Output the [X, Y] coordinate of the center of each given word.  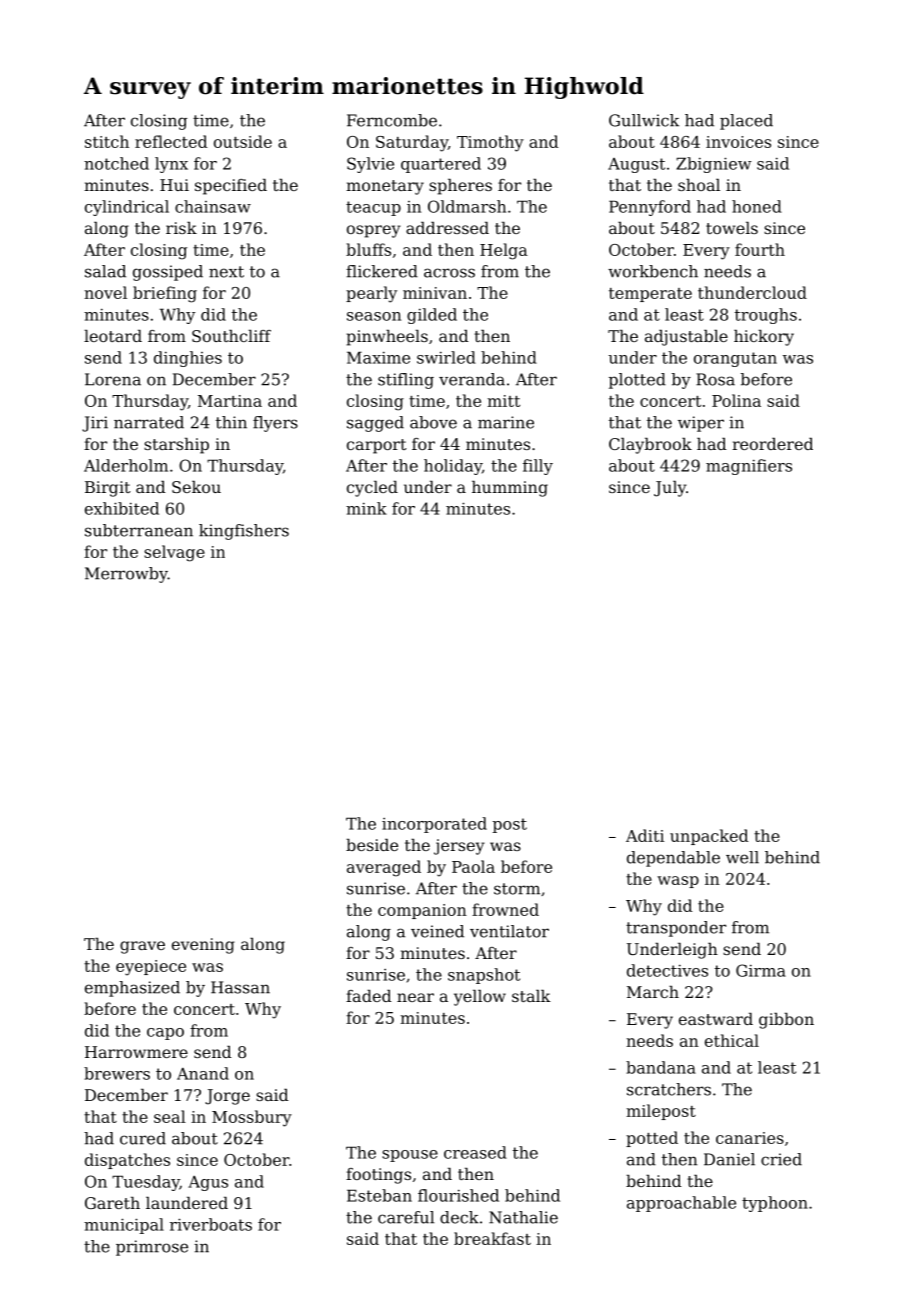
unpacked [709, 837]
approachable [681, 1204]
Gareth [112, 1203]
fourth [760, 249]
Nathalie [523, 1217]
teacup [373, 208]
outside [243, 141]
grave [142, 947]
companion [422, 911]
